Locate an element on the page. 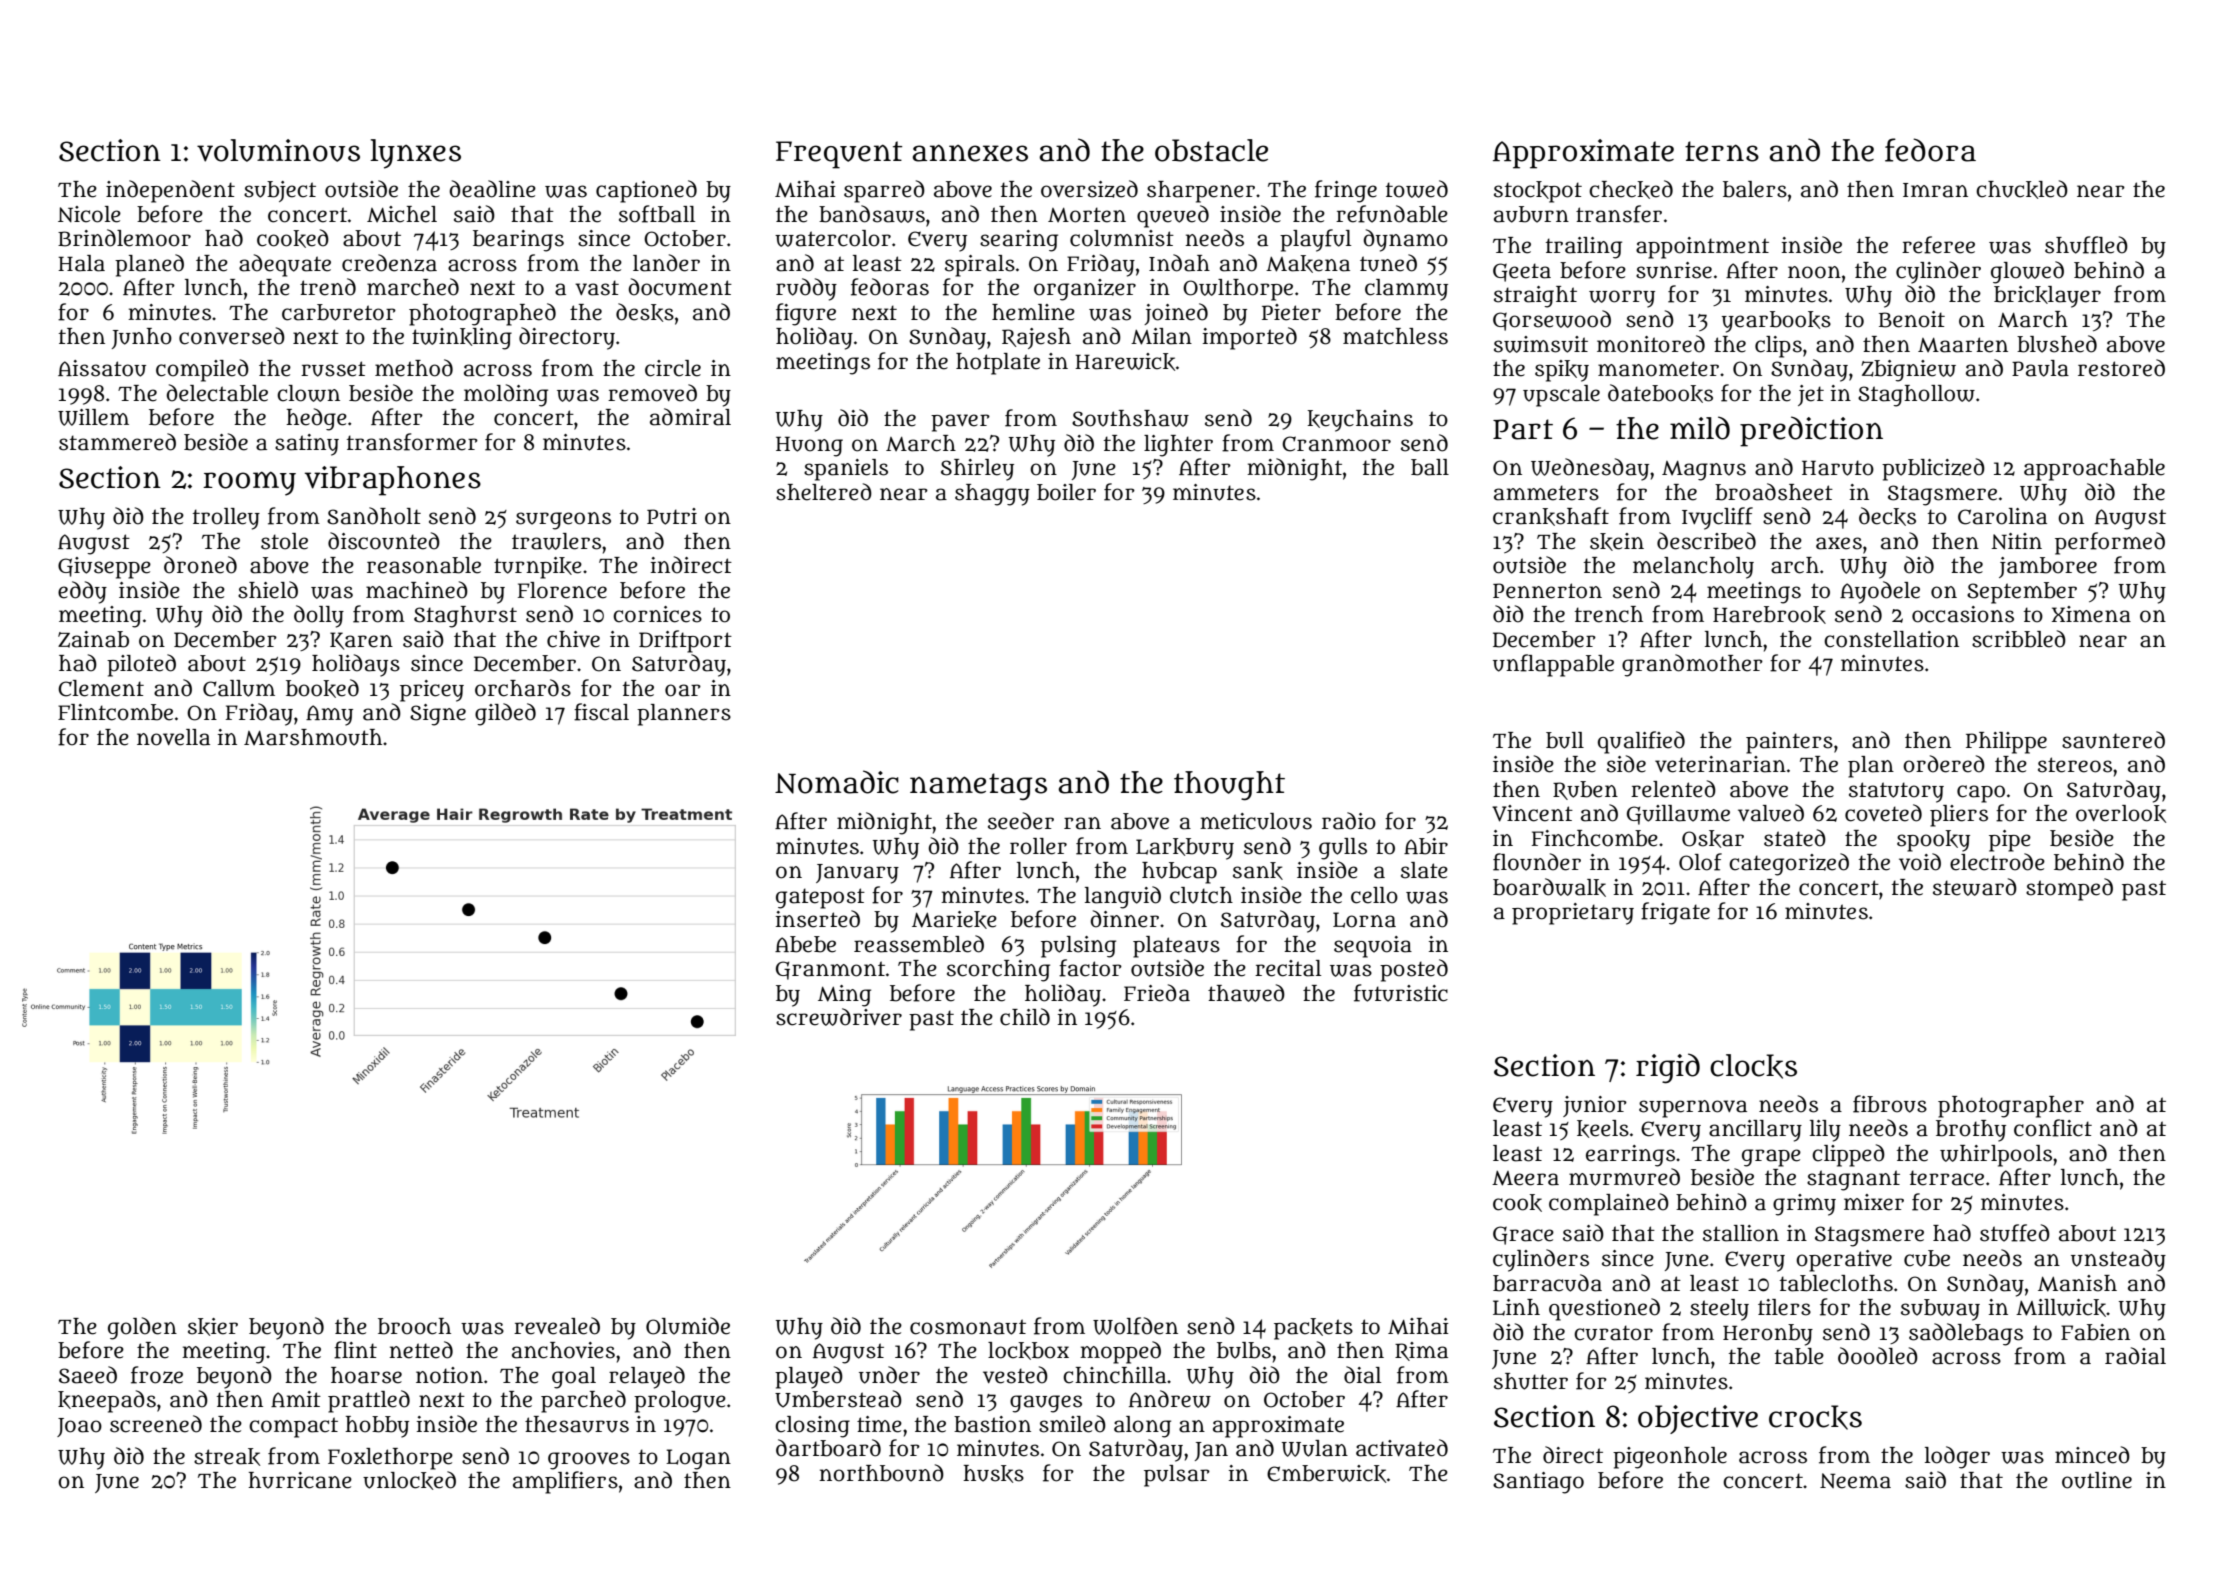 The width and height of the page is (2224, 1573). outline is located at coordinates (2097, 1480).
